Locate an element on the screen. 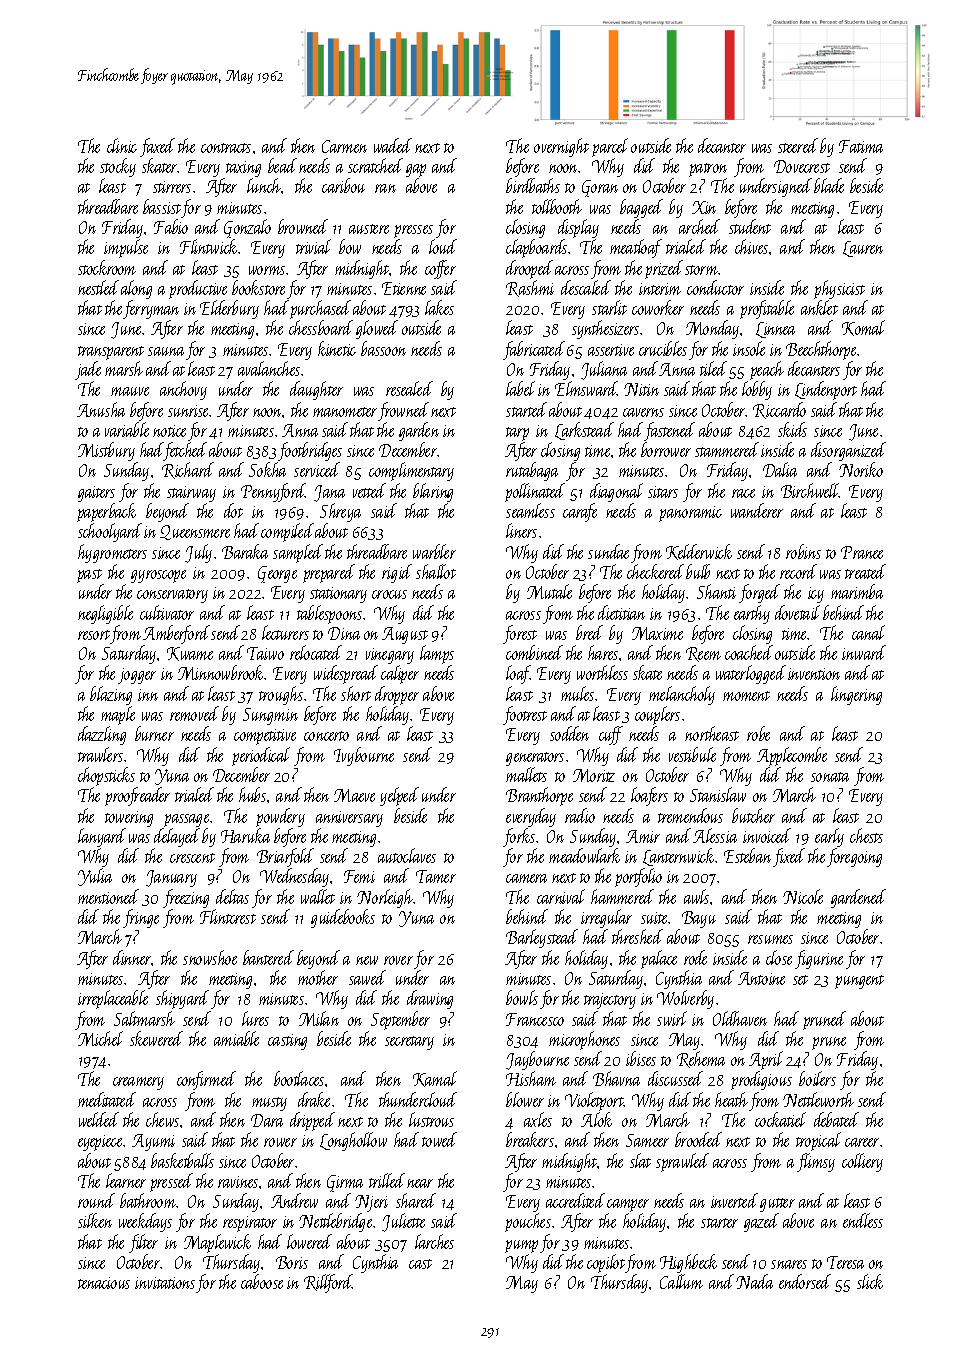 This screenshot has width=962, height=1366. Applecombe is located at coordinates (792, 756).
